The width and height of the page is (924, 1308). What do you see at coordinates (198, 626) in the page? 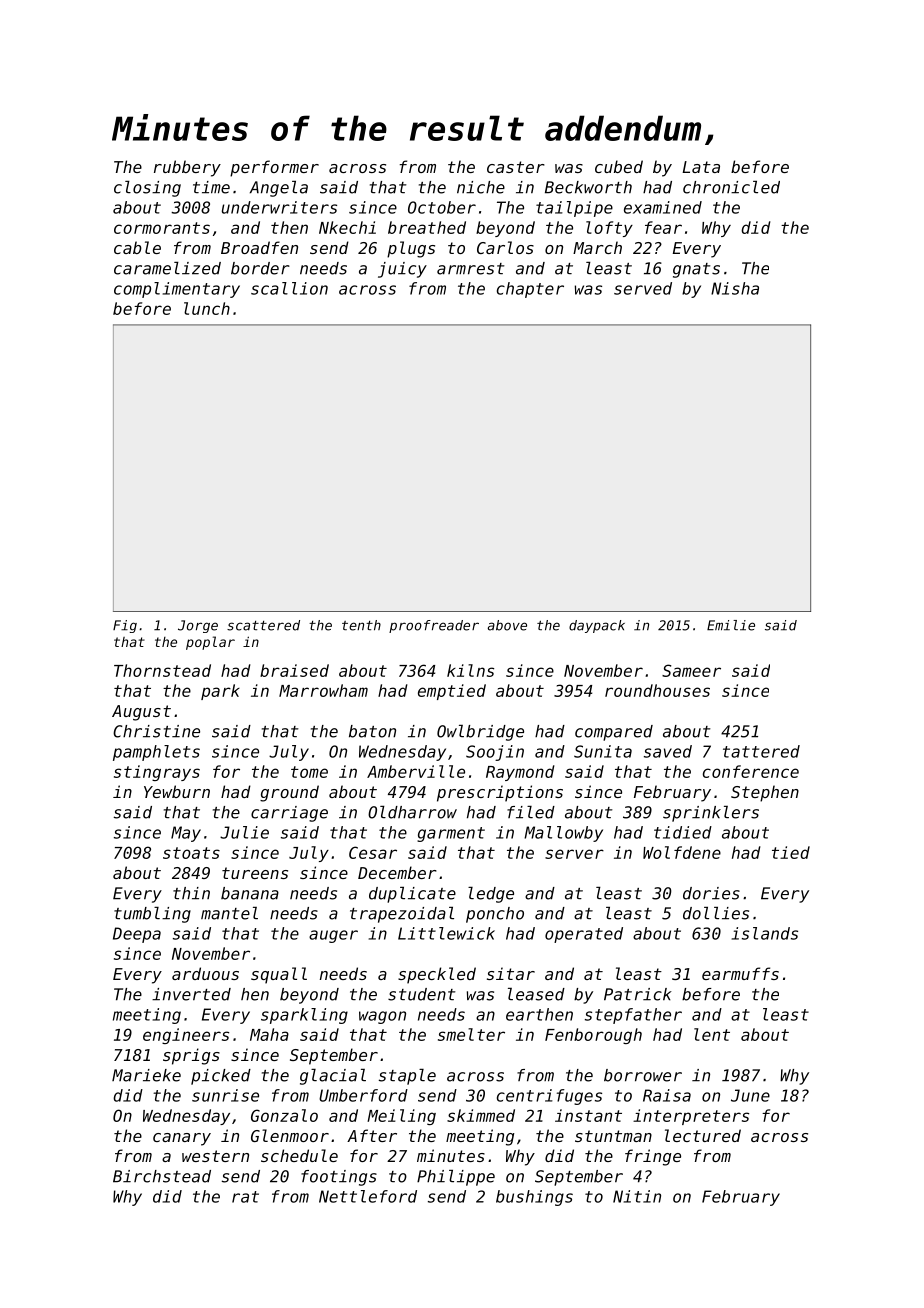
I see `Jorge` at bounding box center [198, 626].
